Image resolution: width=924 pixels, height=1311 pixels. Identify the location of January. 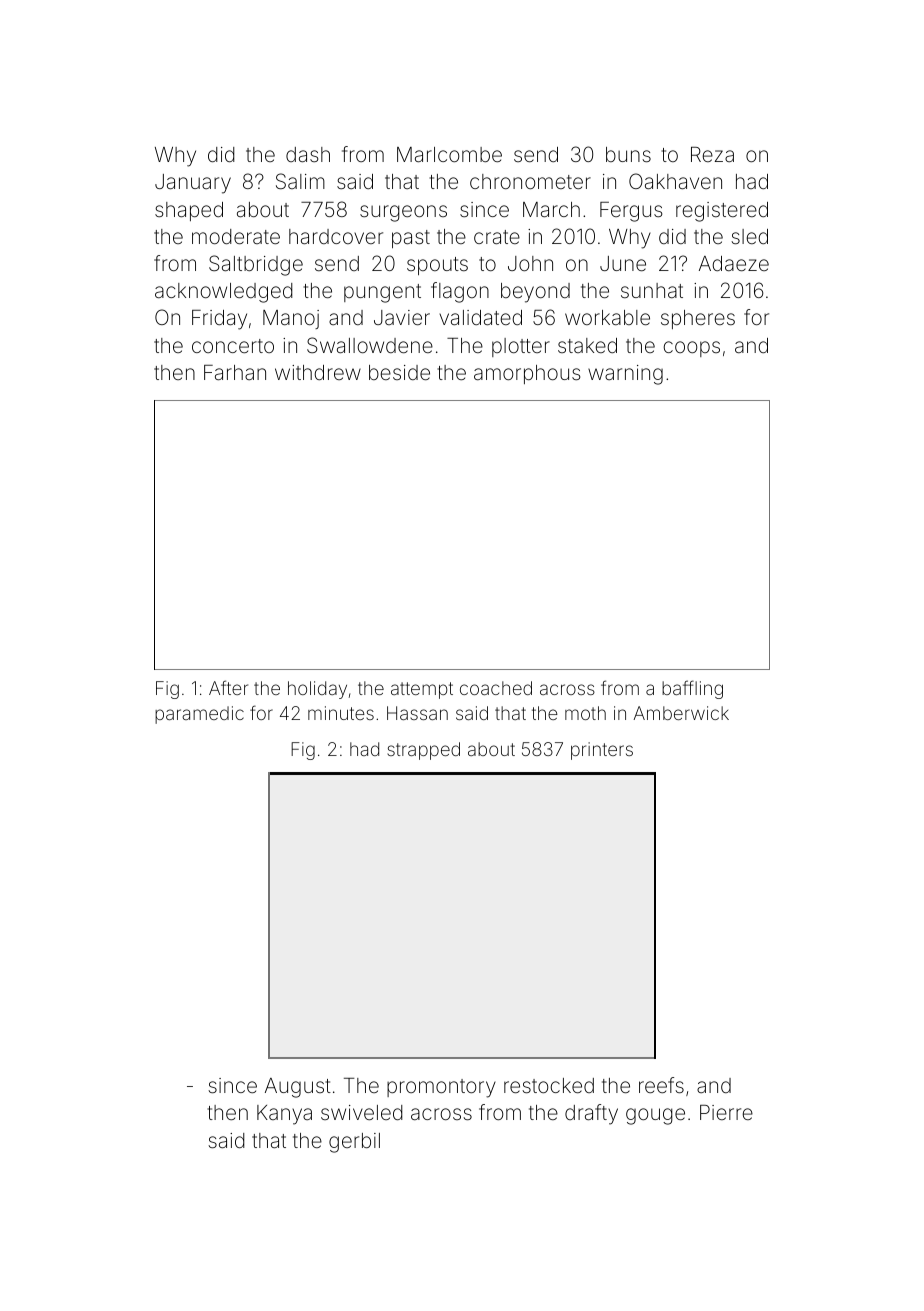
(193, 184).
